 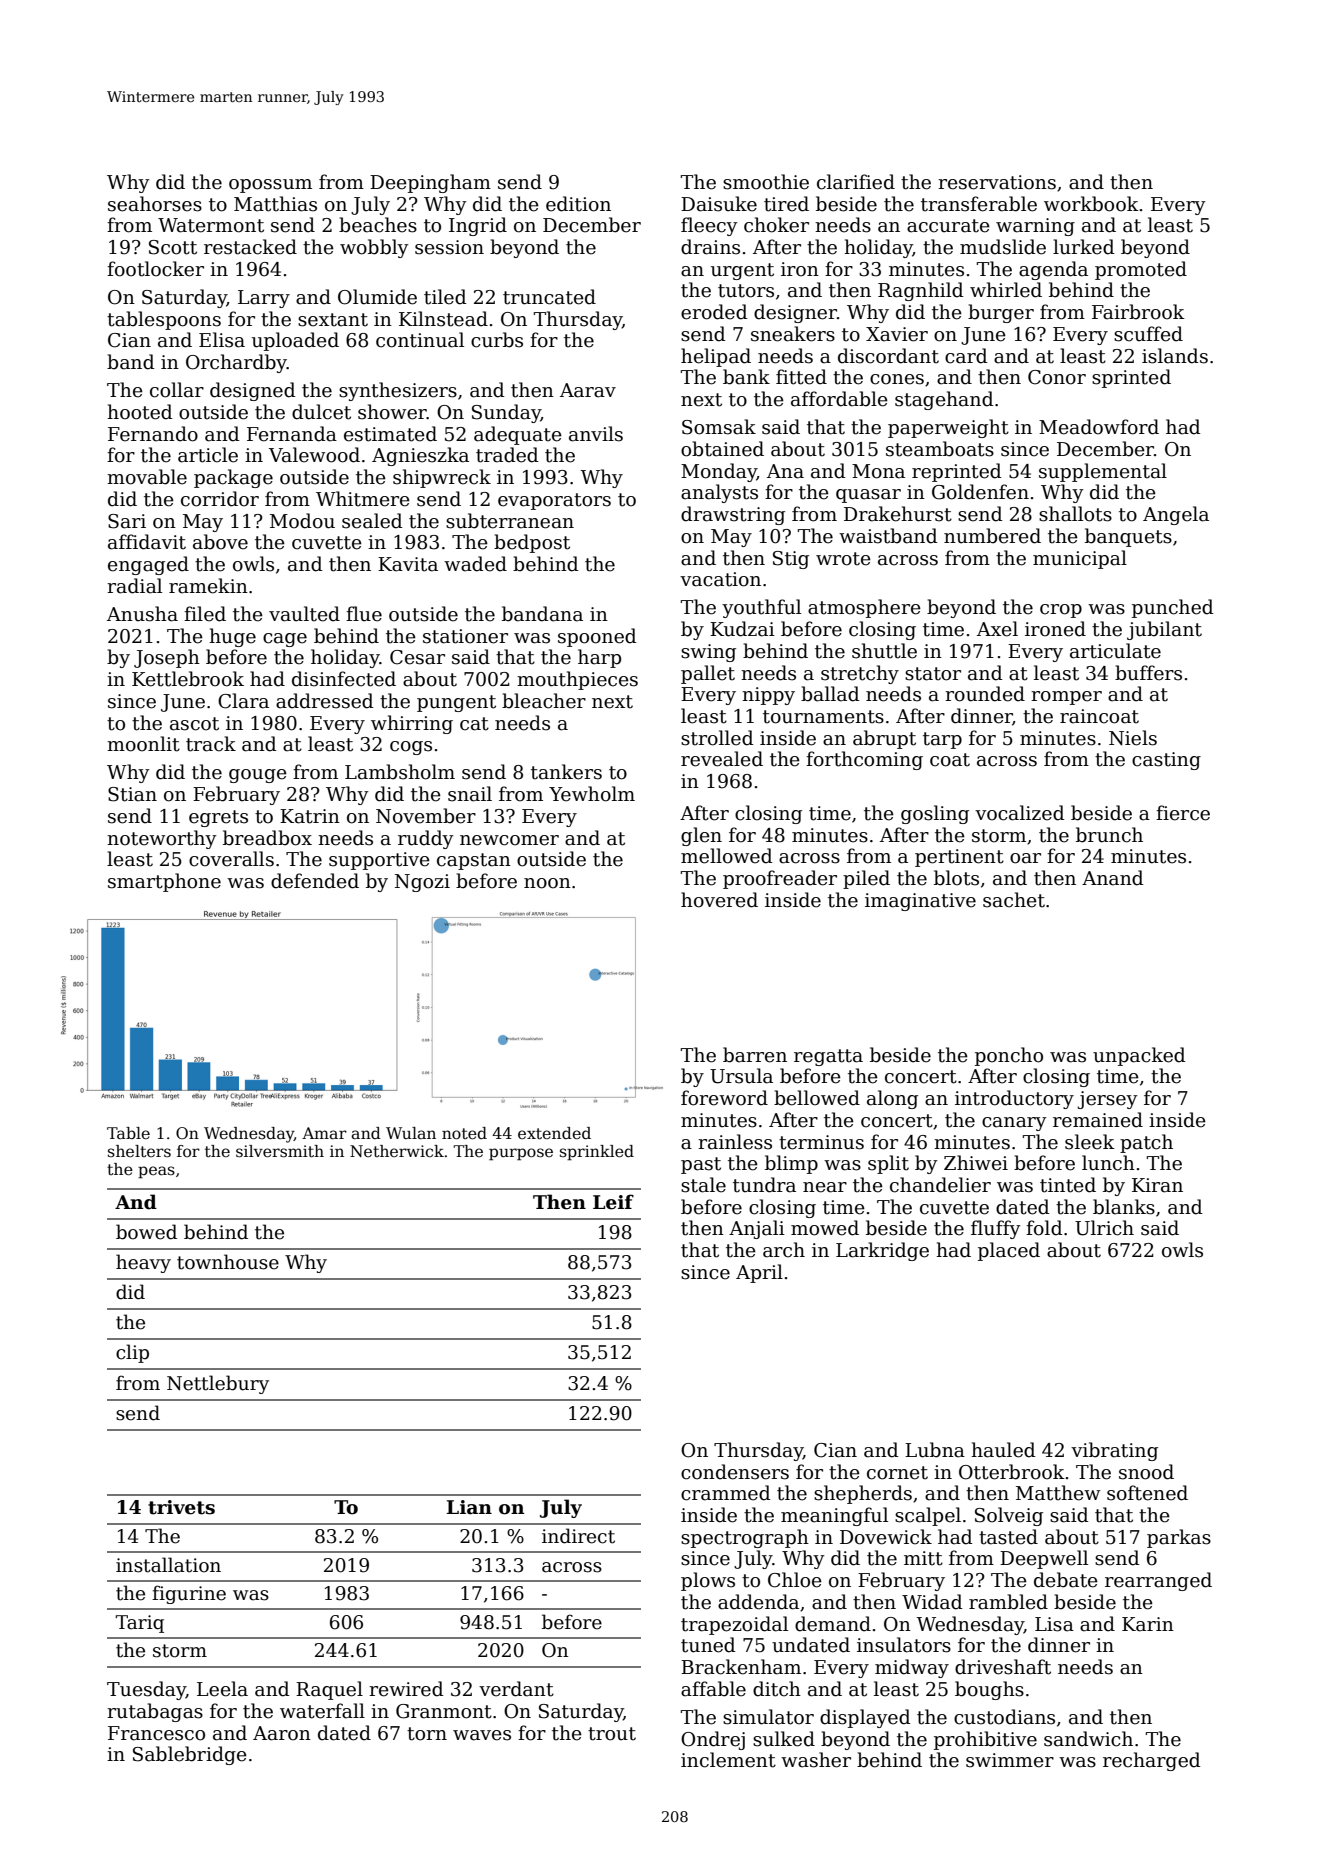 I want to click on punched, so click(x=1173, y=608).
